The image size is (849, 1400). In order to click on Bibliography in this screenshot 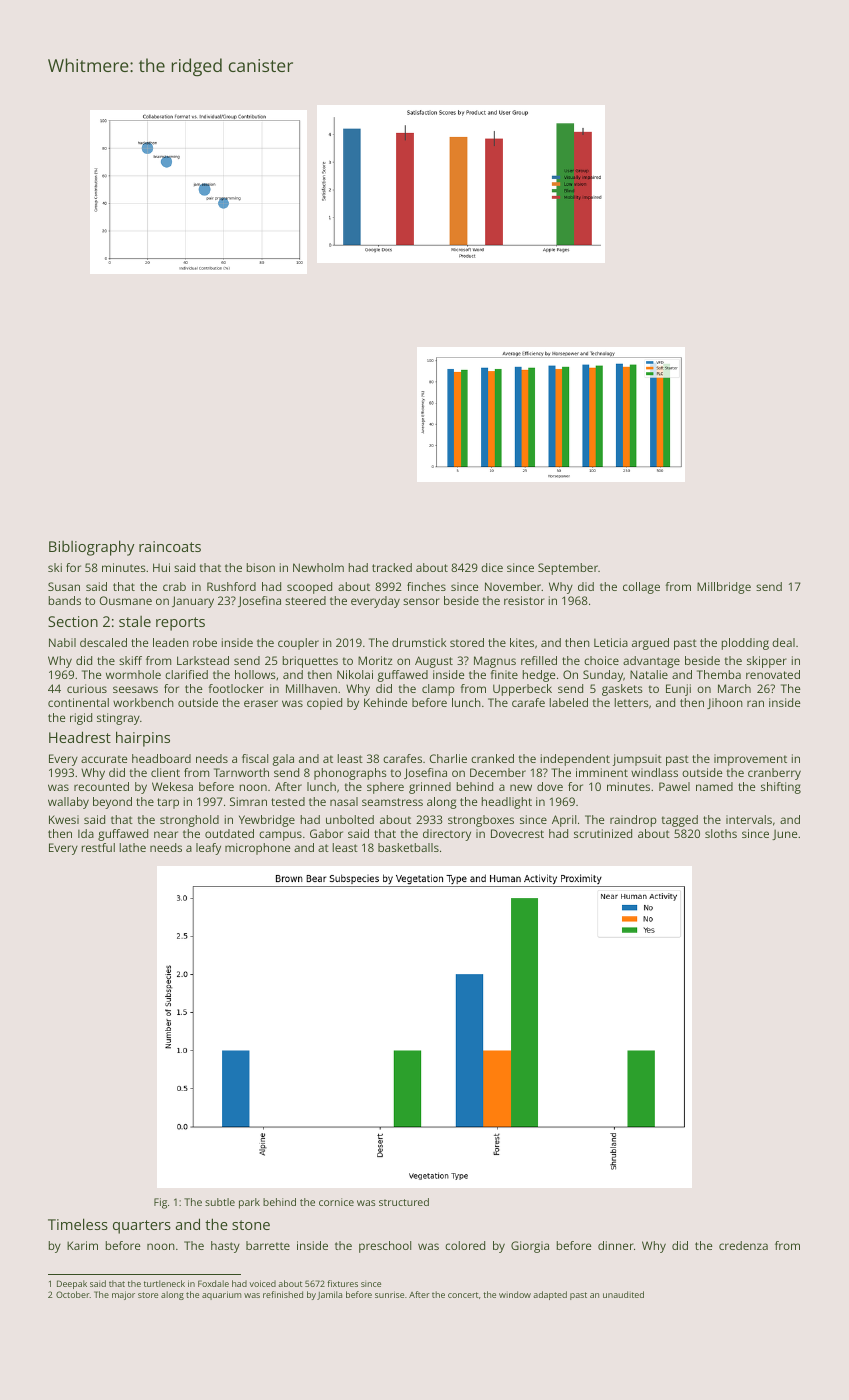, I will do `click(91, 548)`.
